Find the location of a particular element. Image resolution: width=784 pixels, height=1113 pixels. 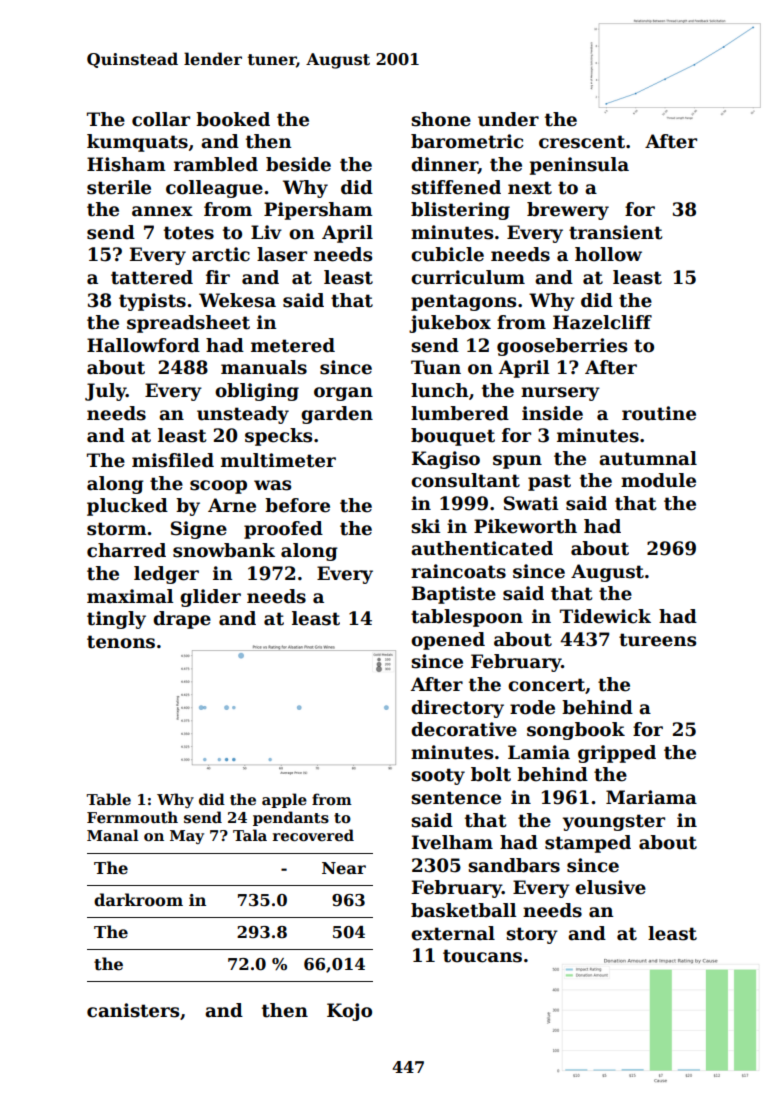

Kojo is located at coordinates (349, 1012).
